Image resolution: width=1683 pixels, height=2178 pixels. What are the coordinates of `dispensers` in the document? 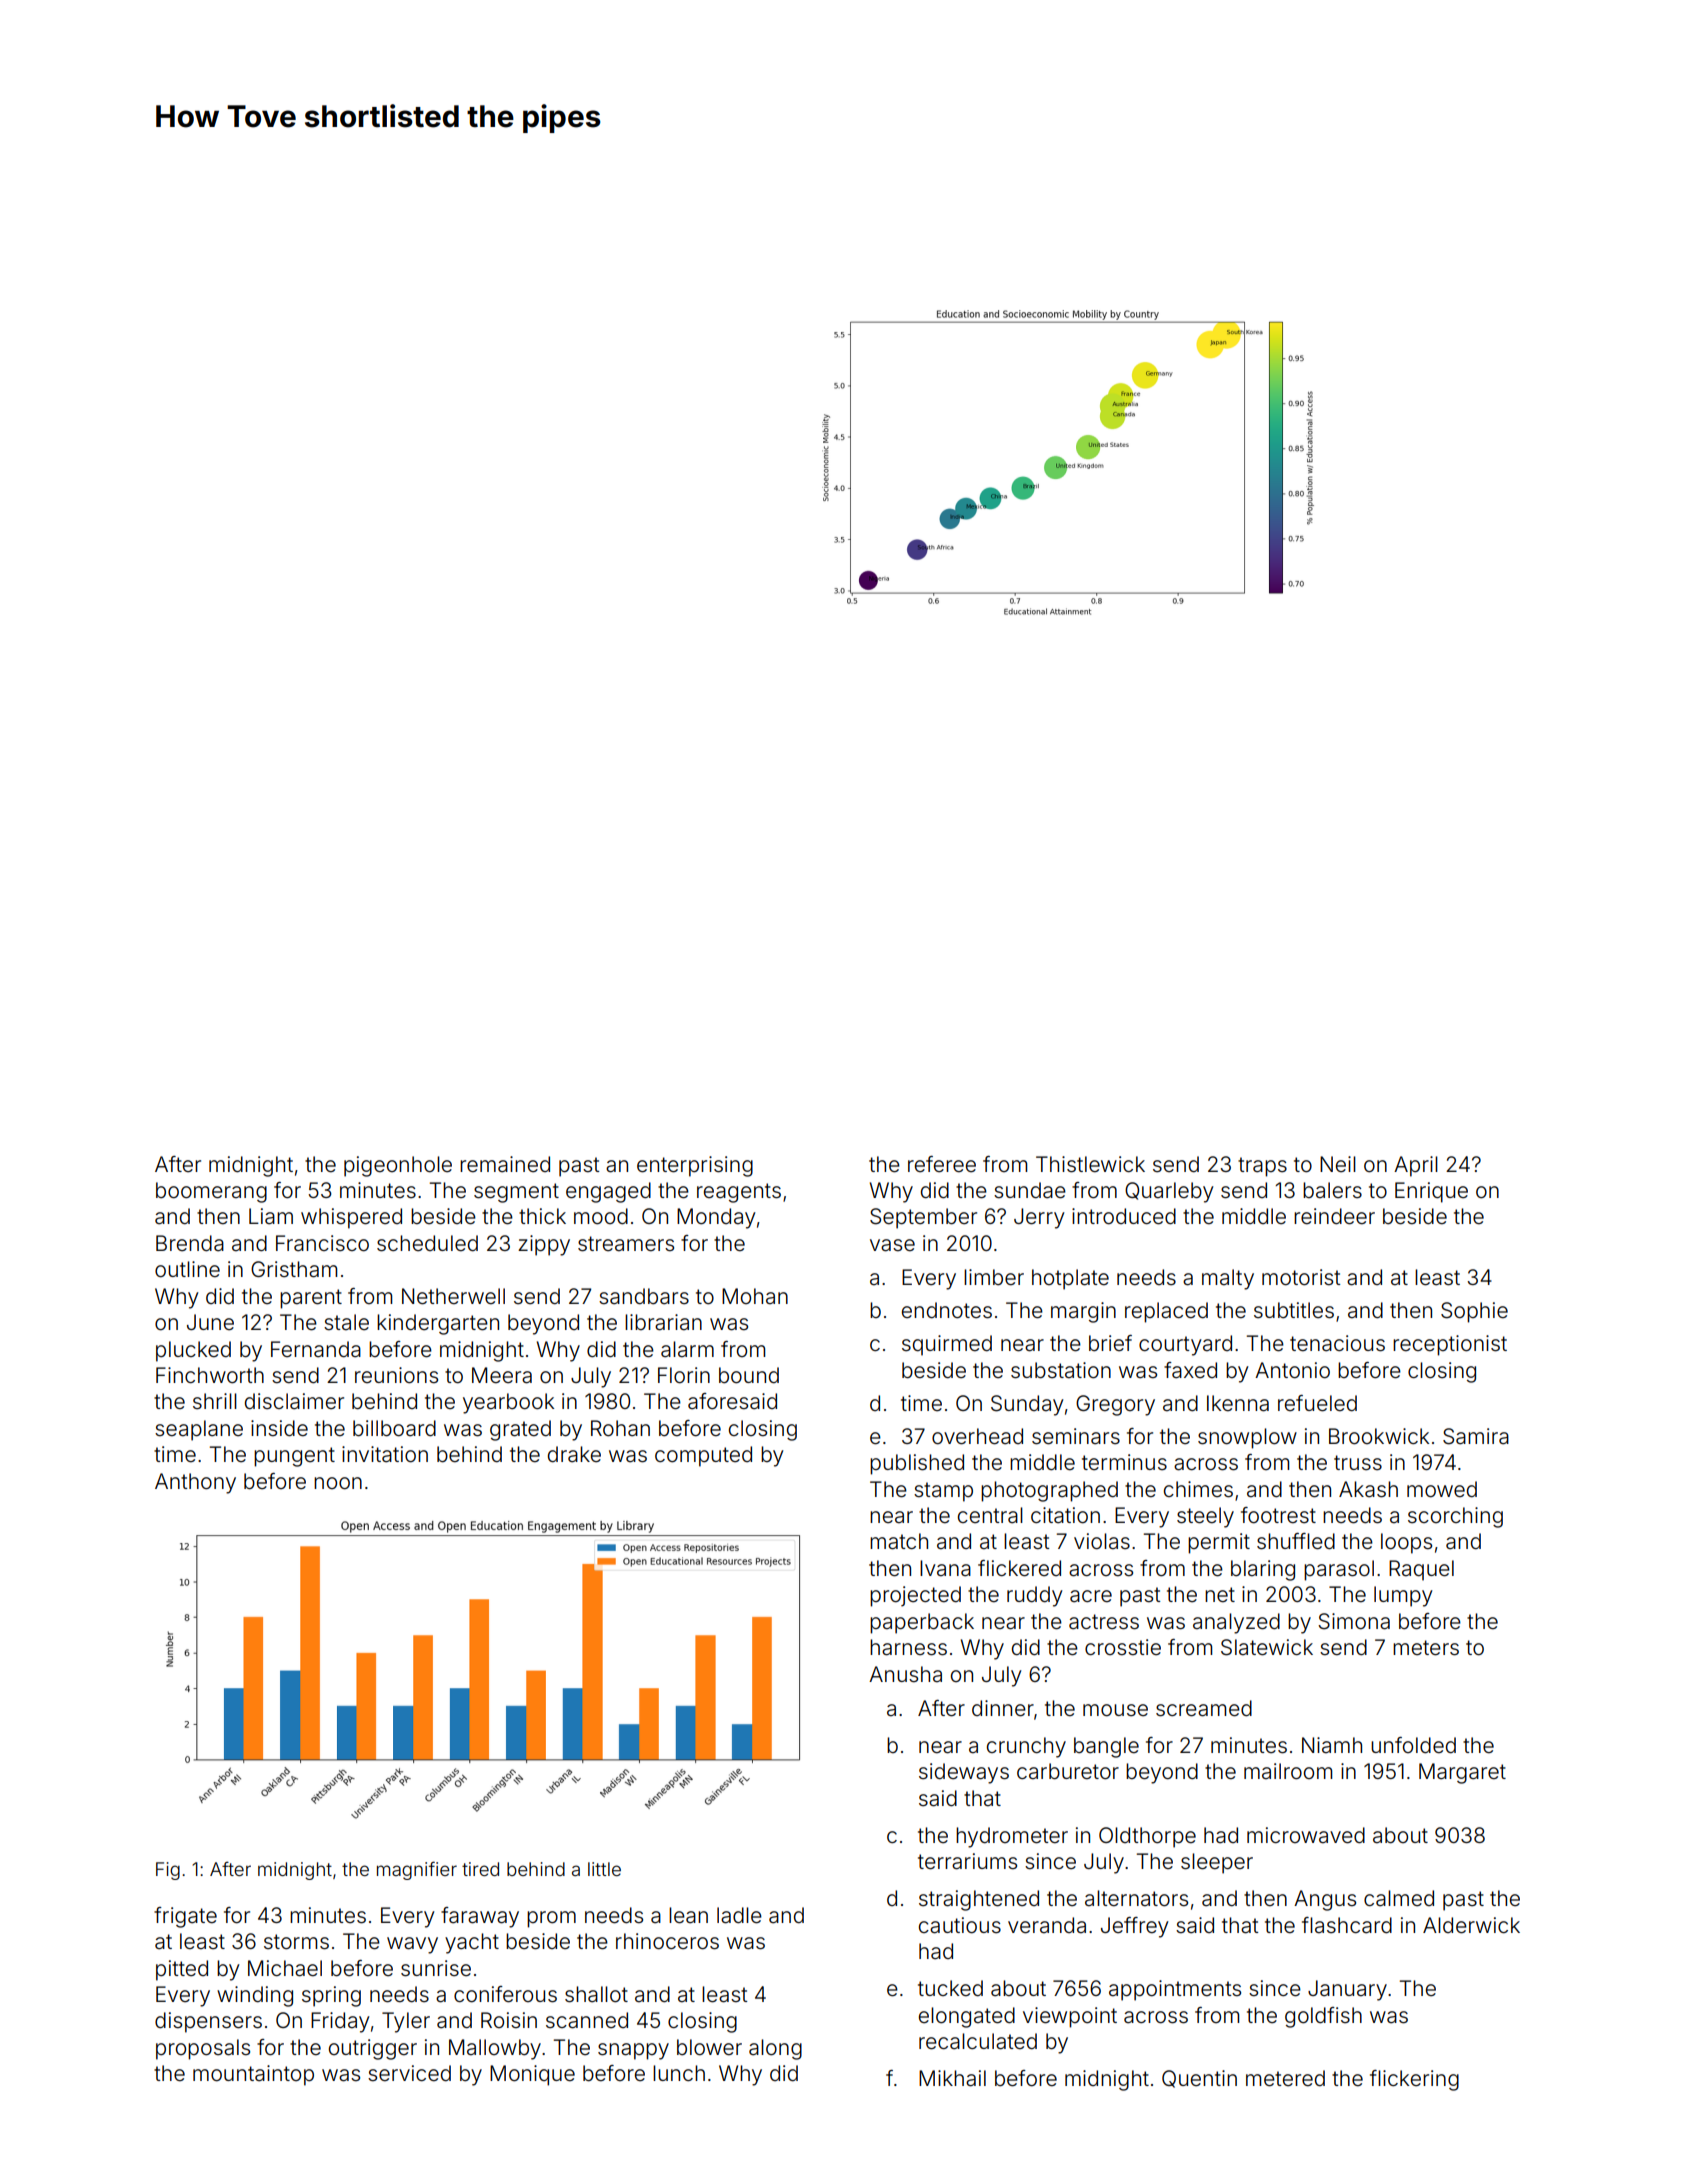 It's located at (208, 2022).
